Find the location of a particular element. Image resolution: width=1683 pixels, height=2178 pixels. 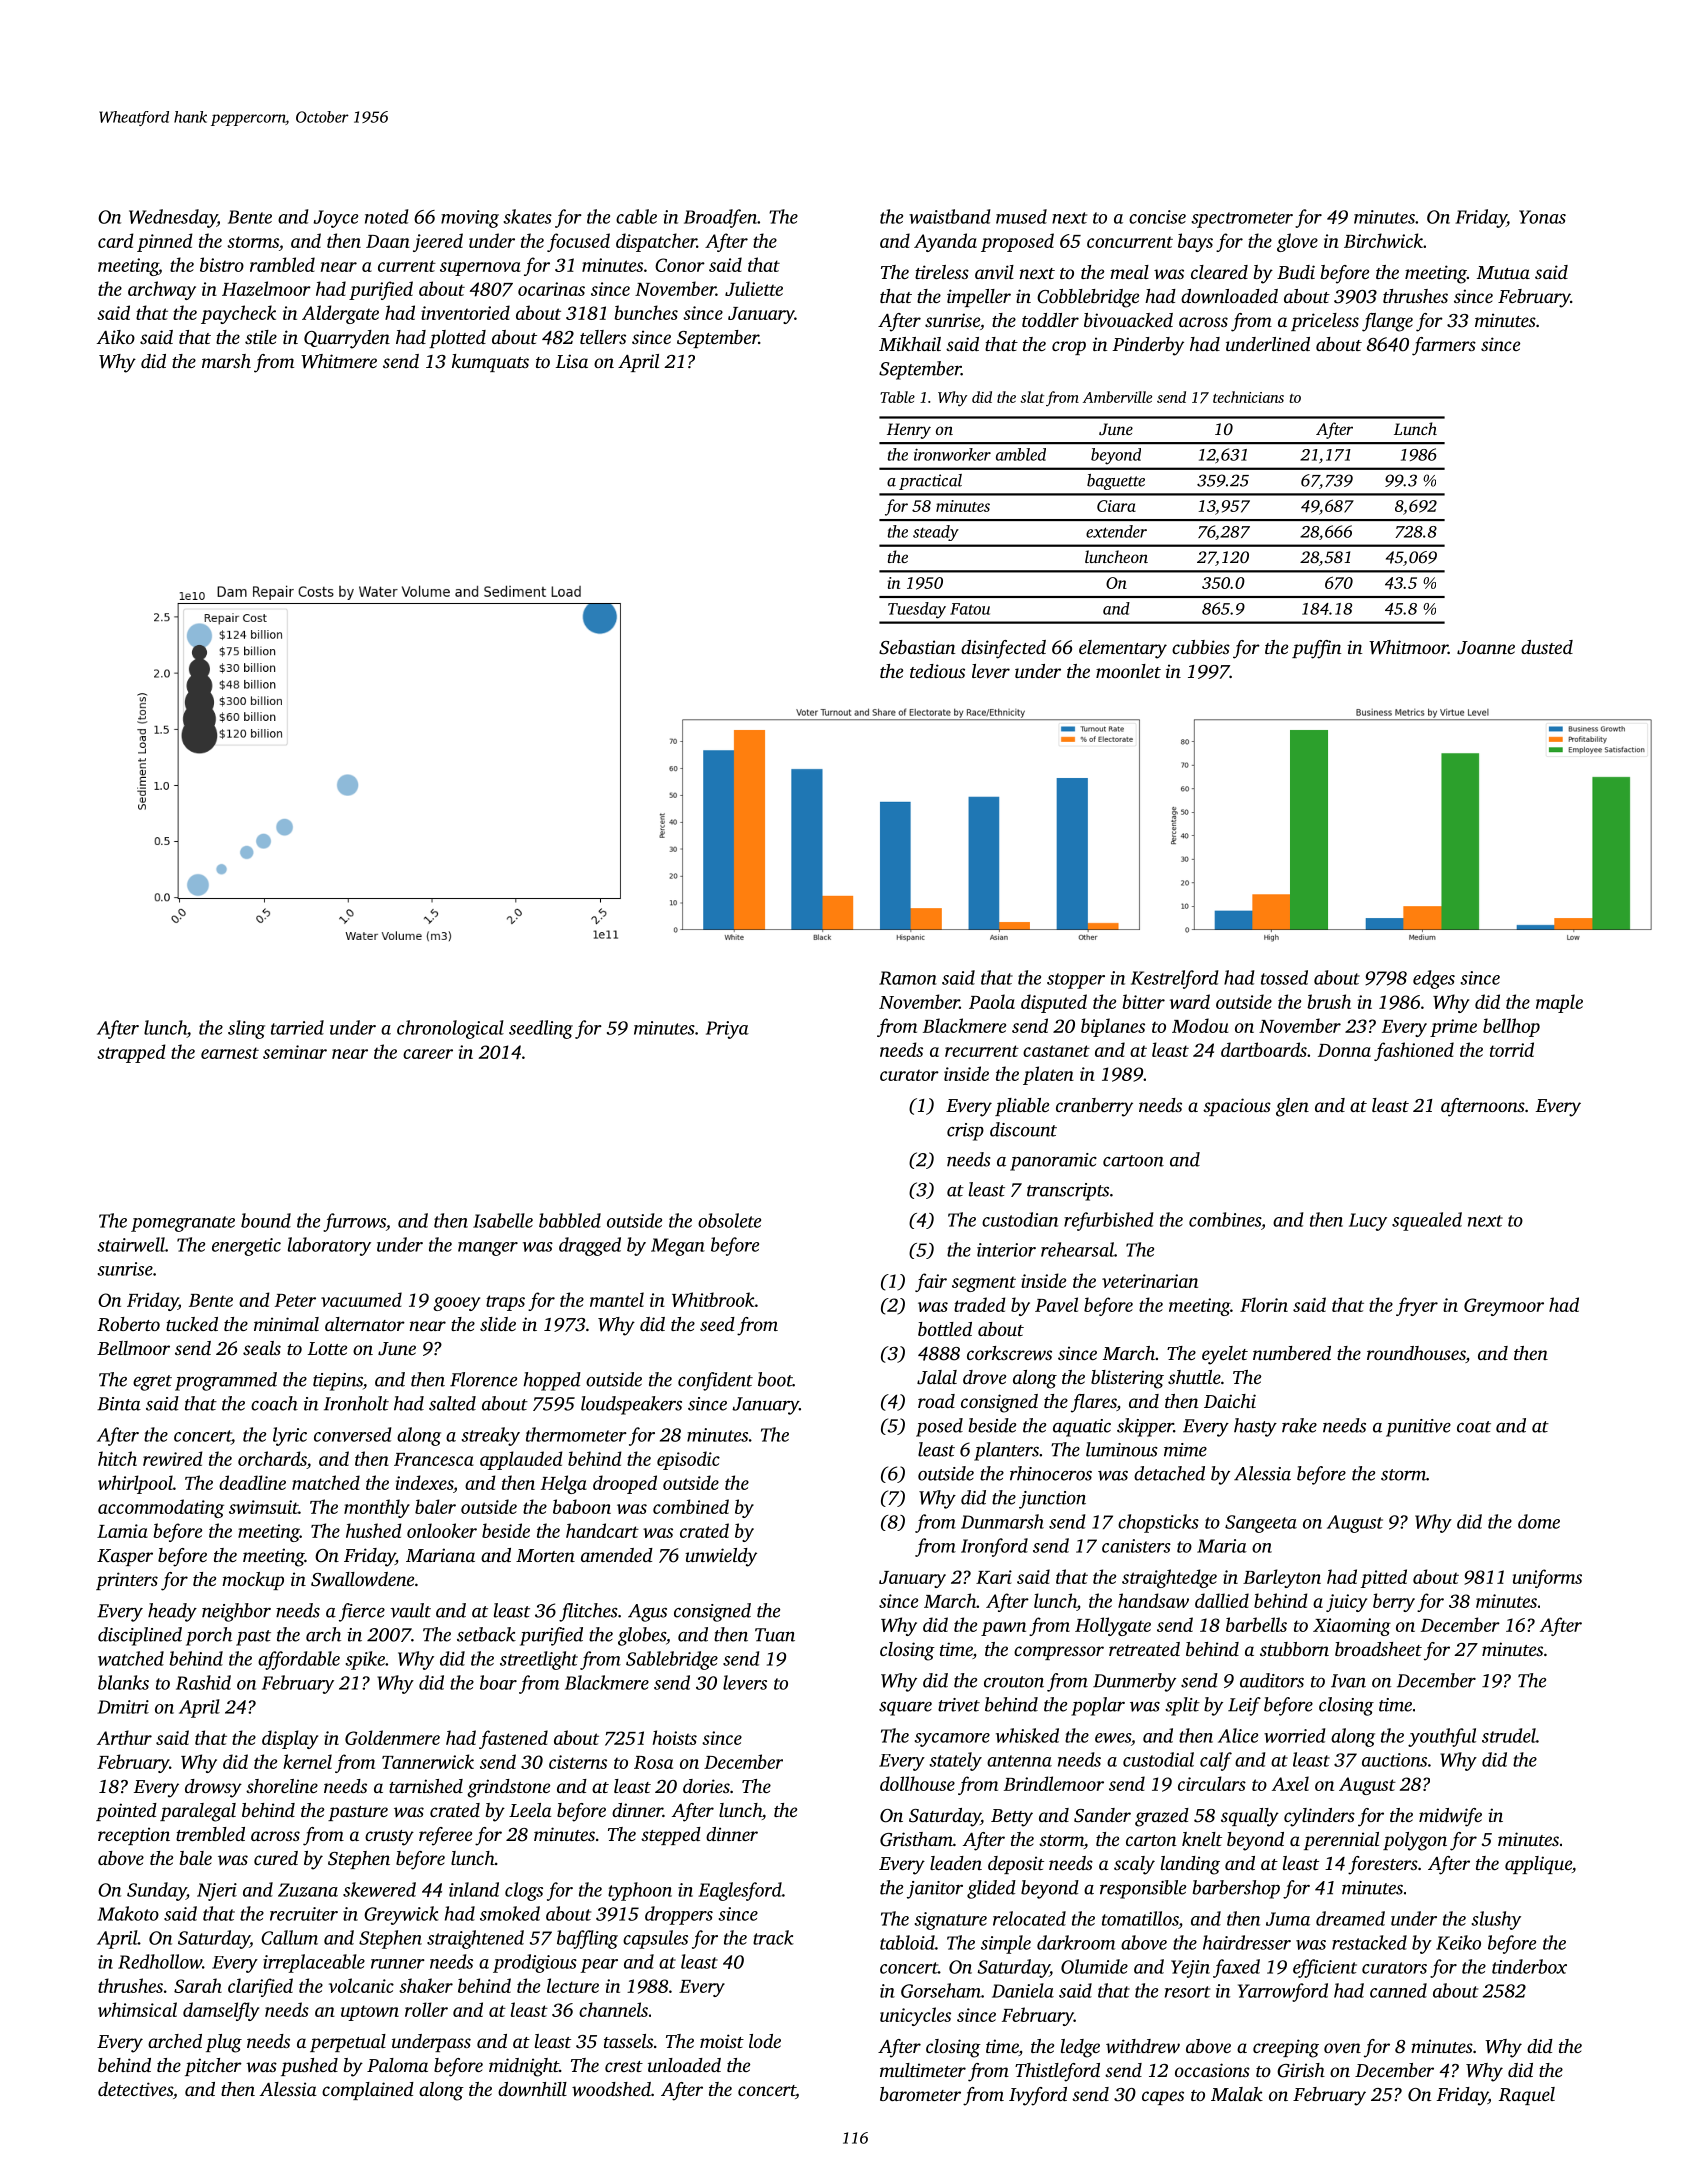

kumquats is located at coordinates (490, 363).
